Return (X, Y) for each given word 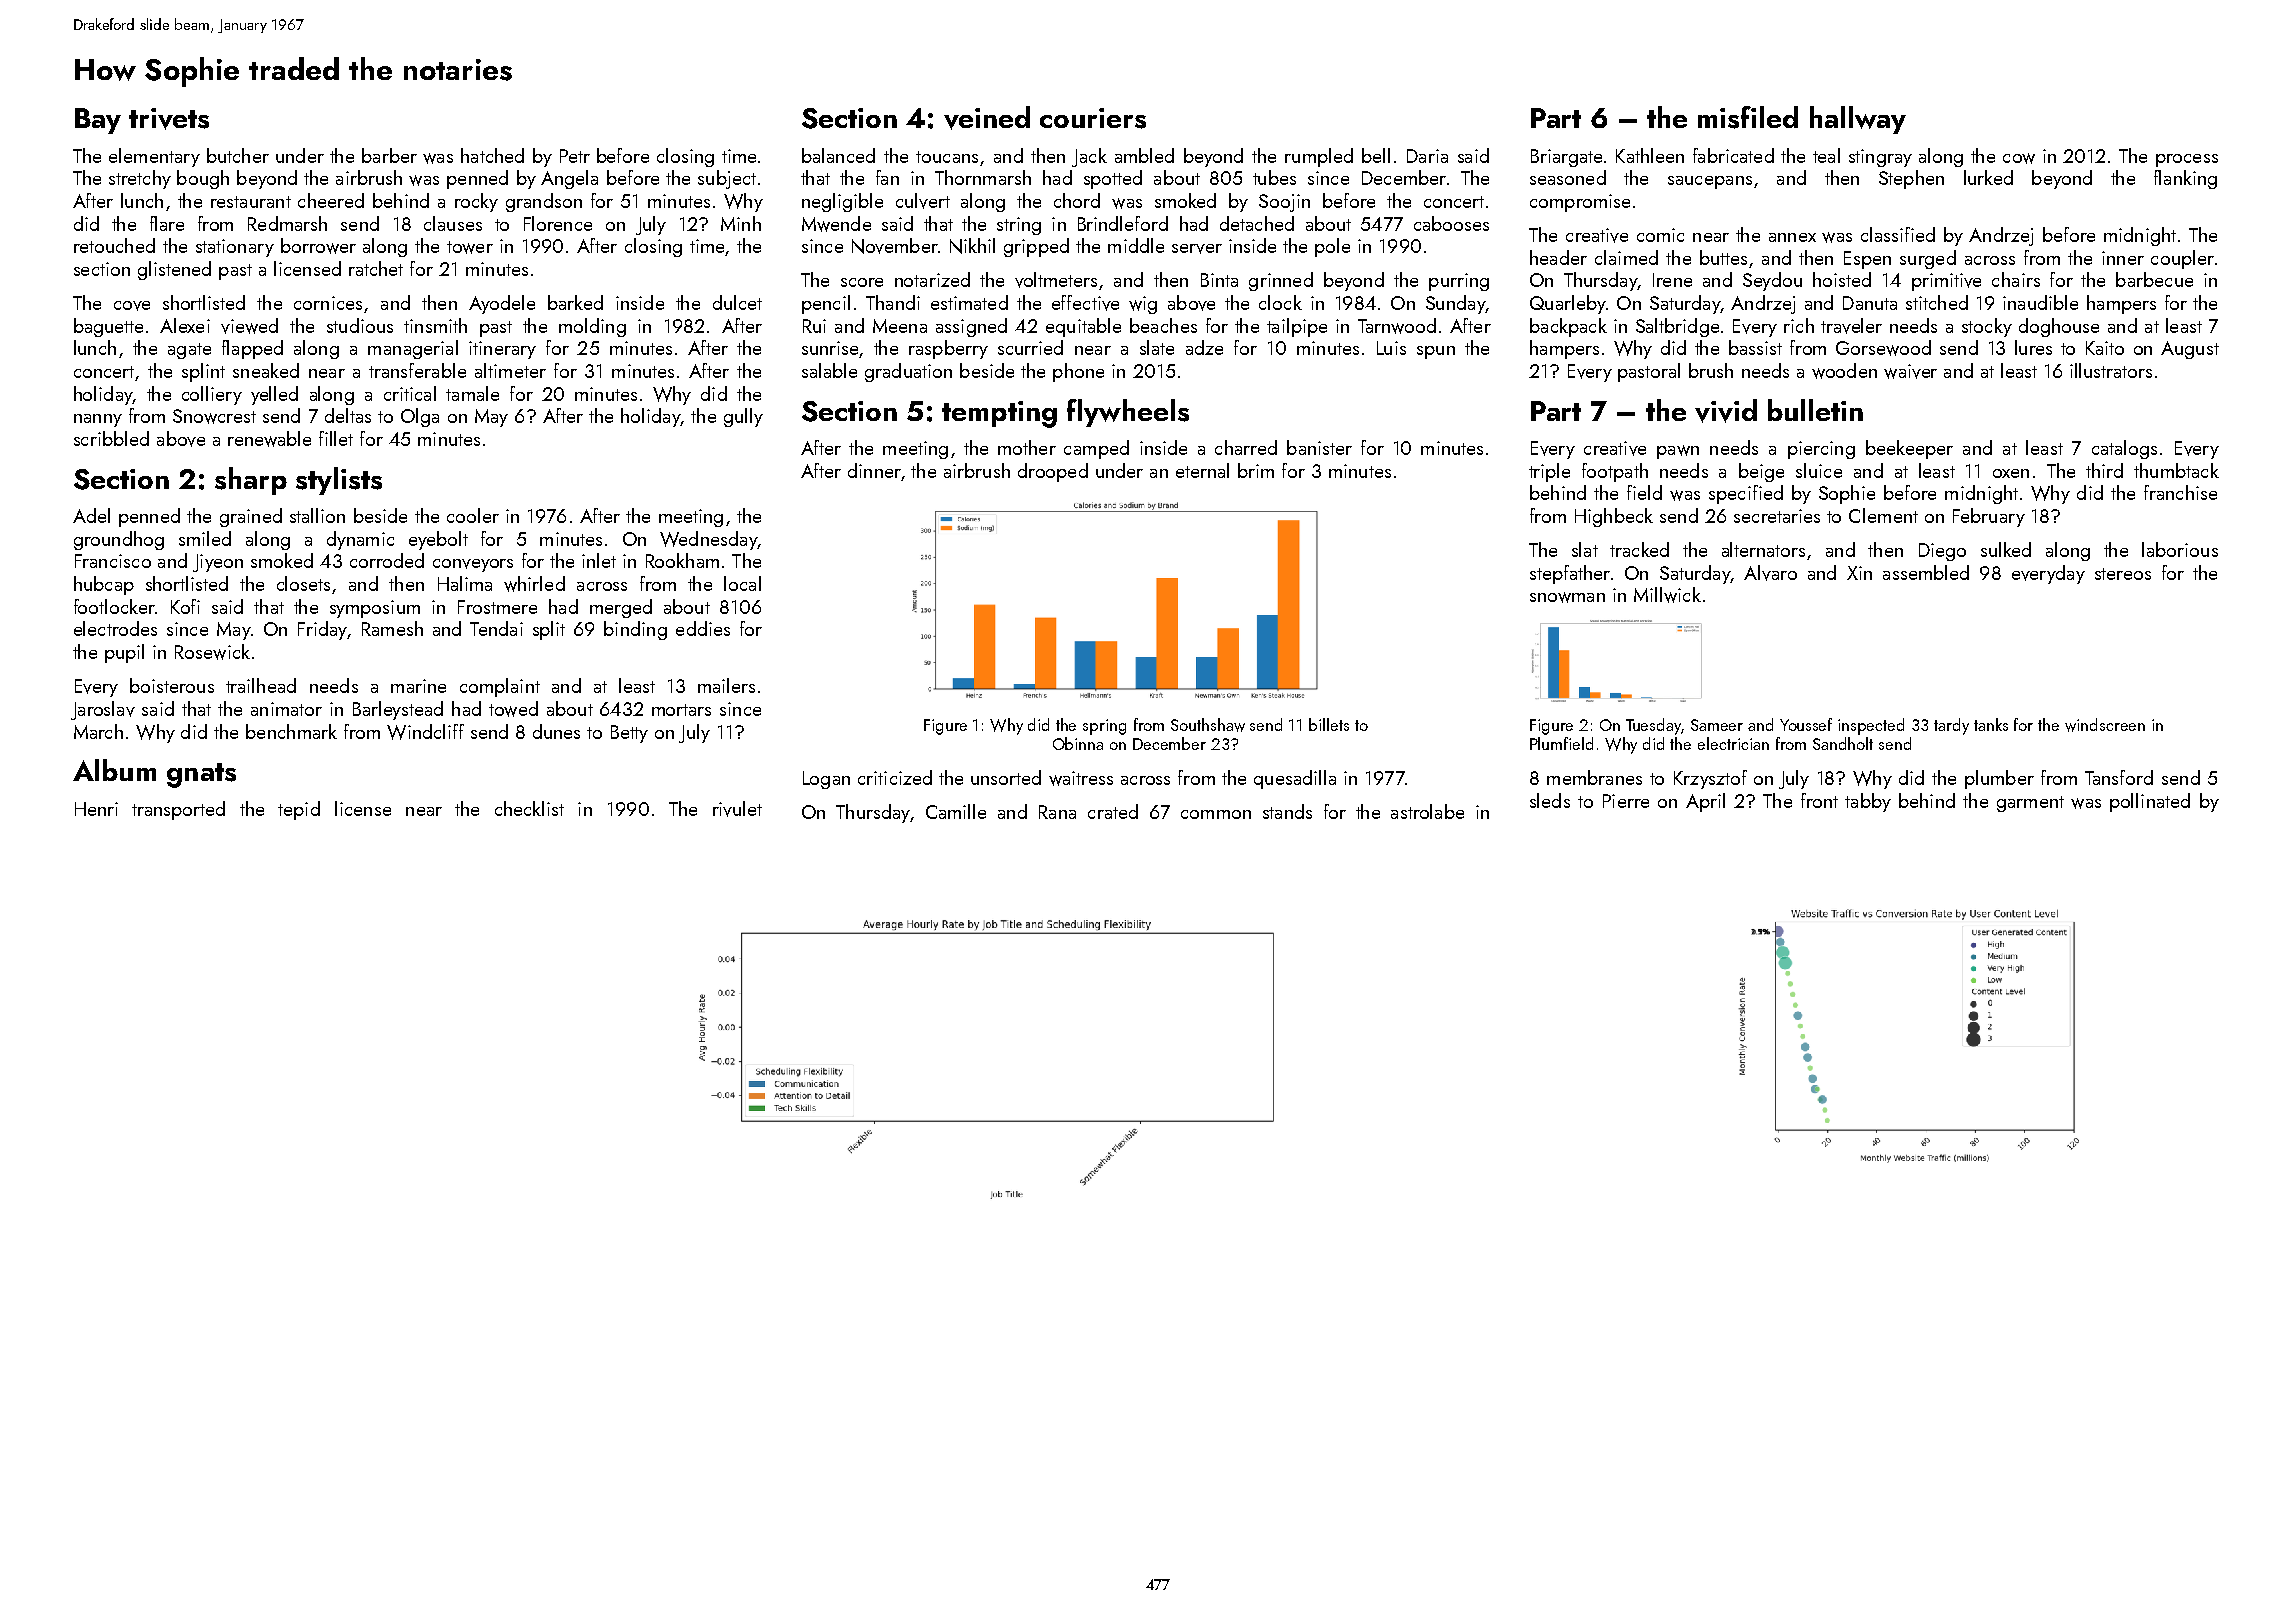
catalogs (2124, 449)
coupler (2182, 259)
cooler (473, 515)
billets (1329, 724)
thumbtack (2176, 470)
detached (1257, 223)
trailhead (261, 685)
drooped (1053, 472)
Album (114, 770)
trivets (169, 119)
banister (1319, 447)
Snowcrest (214, 416)
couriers (1093, 118)
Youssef (1806, 724)
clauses (453, 223)
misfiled (1748, 117)
